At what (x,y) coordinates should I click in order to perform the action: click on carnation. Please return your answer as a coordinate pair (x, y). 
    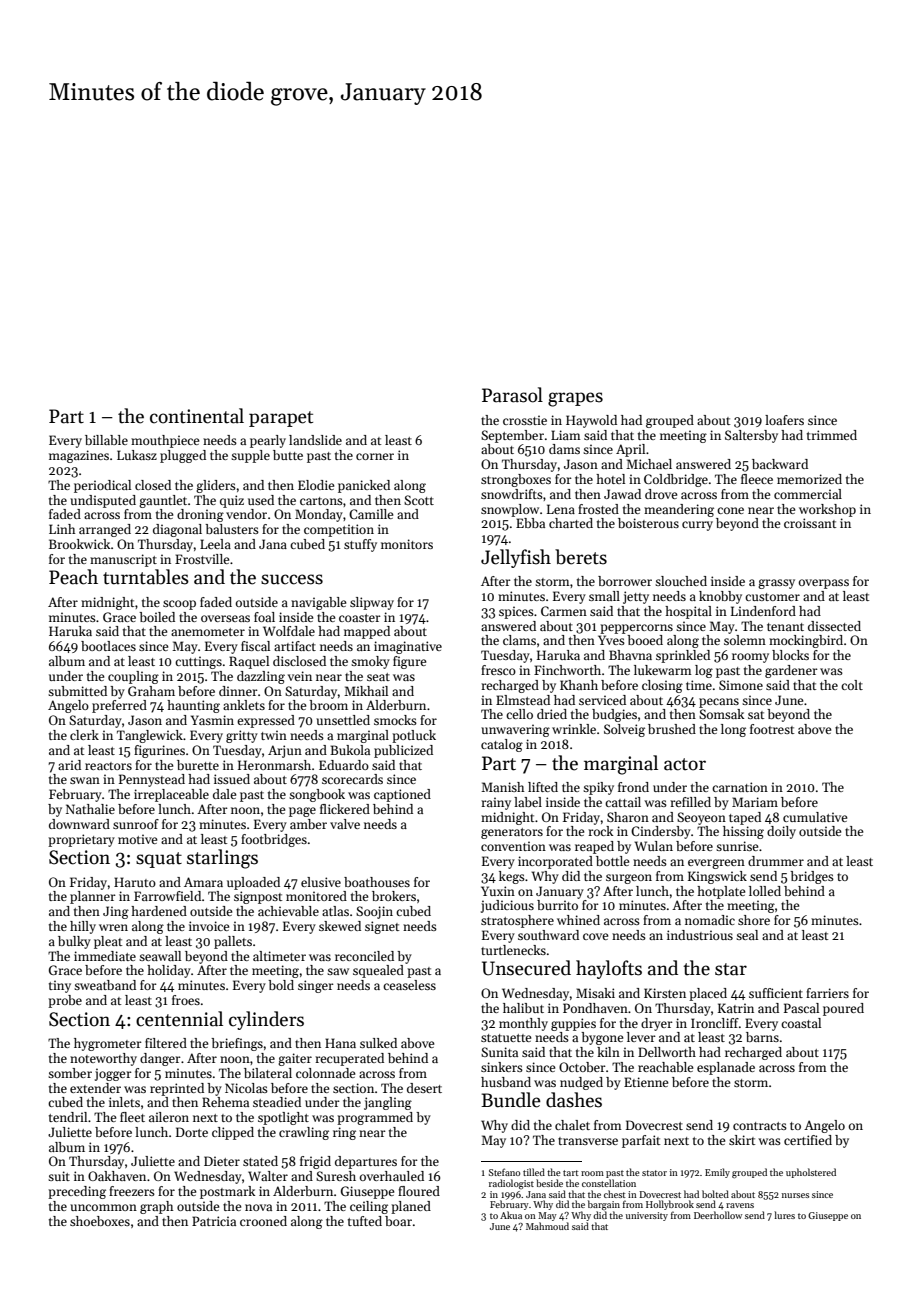
    Looking at the image, I should click on (740, 787).
